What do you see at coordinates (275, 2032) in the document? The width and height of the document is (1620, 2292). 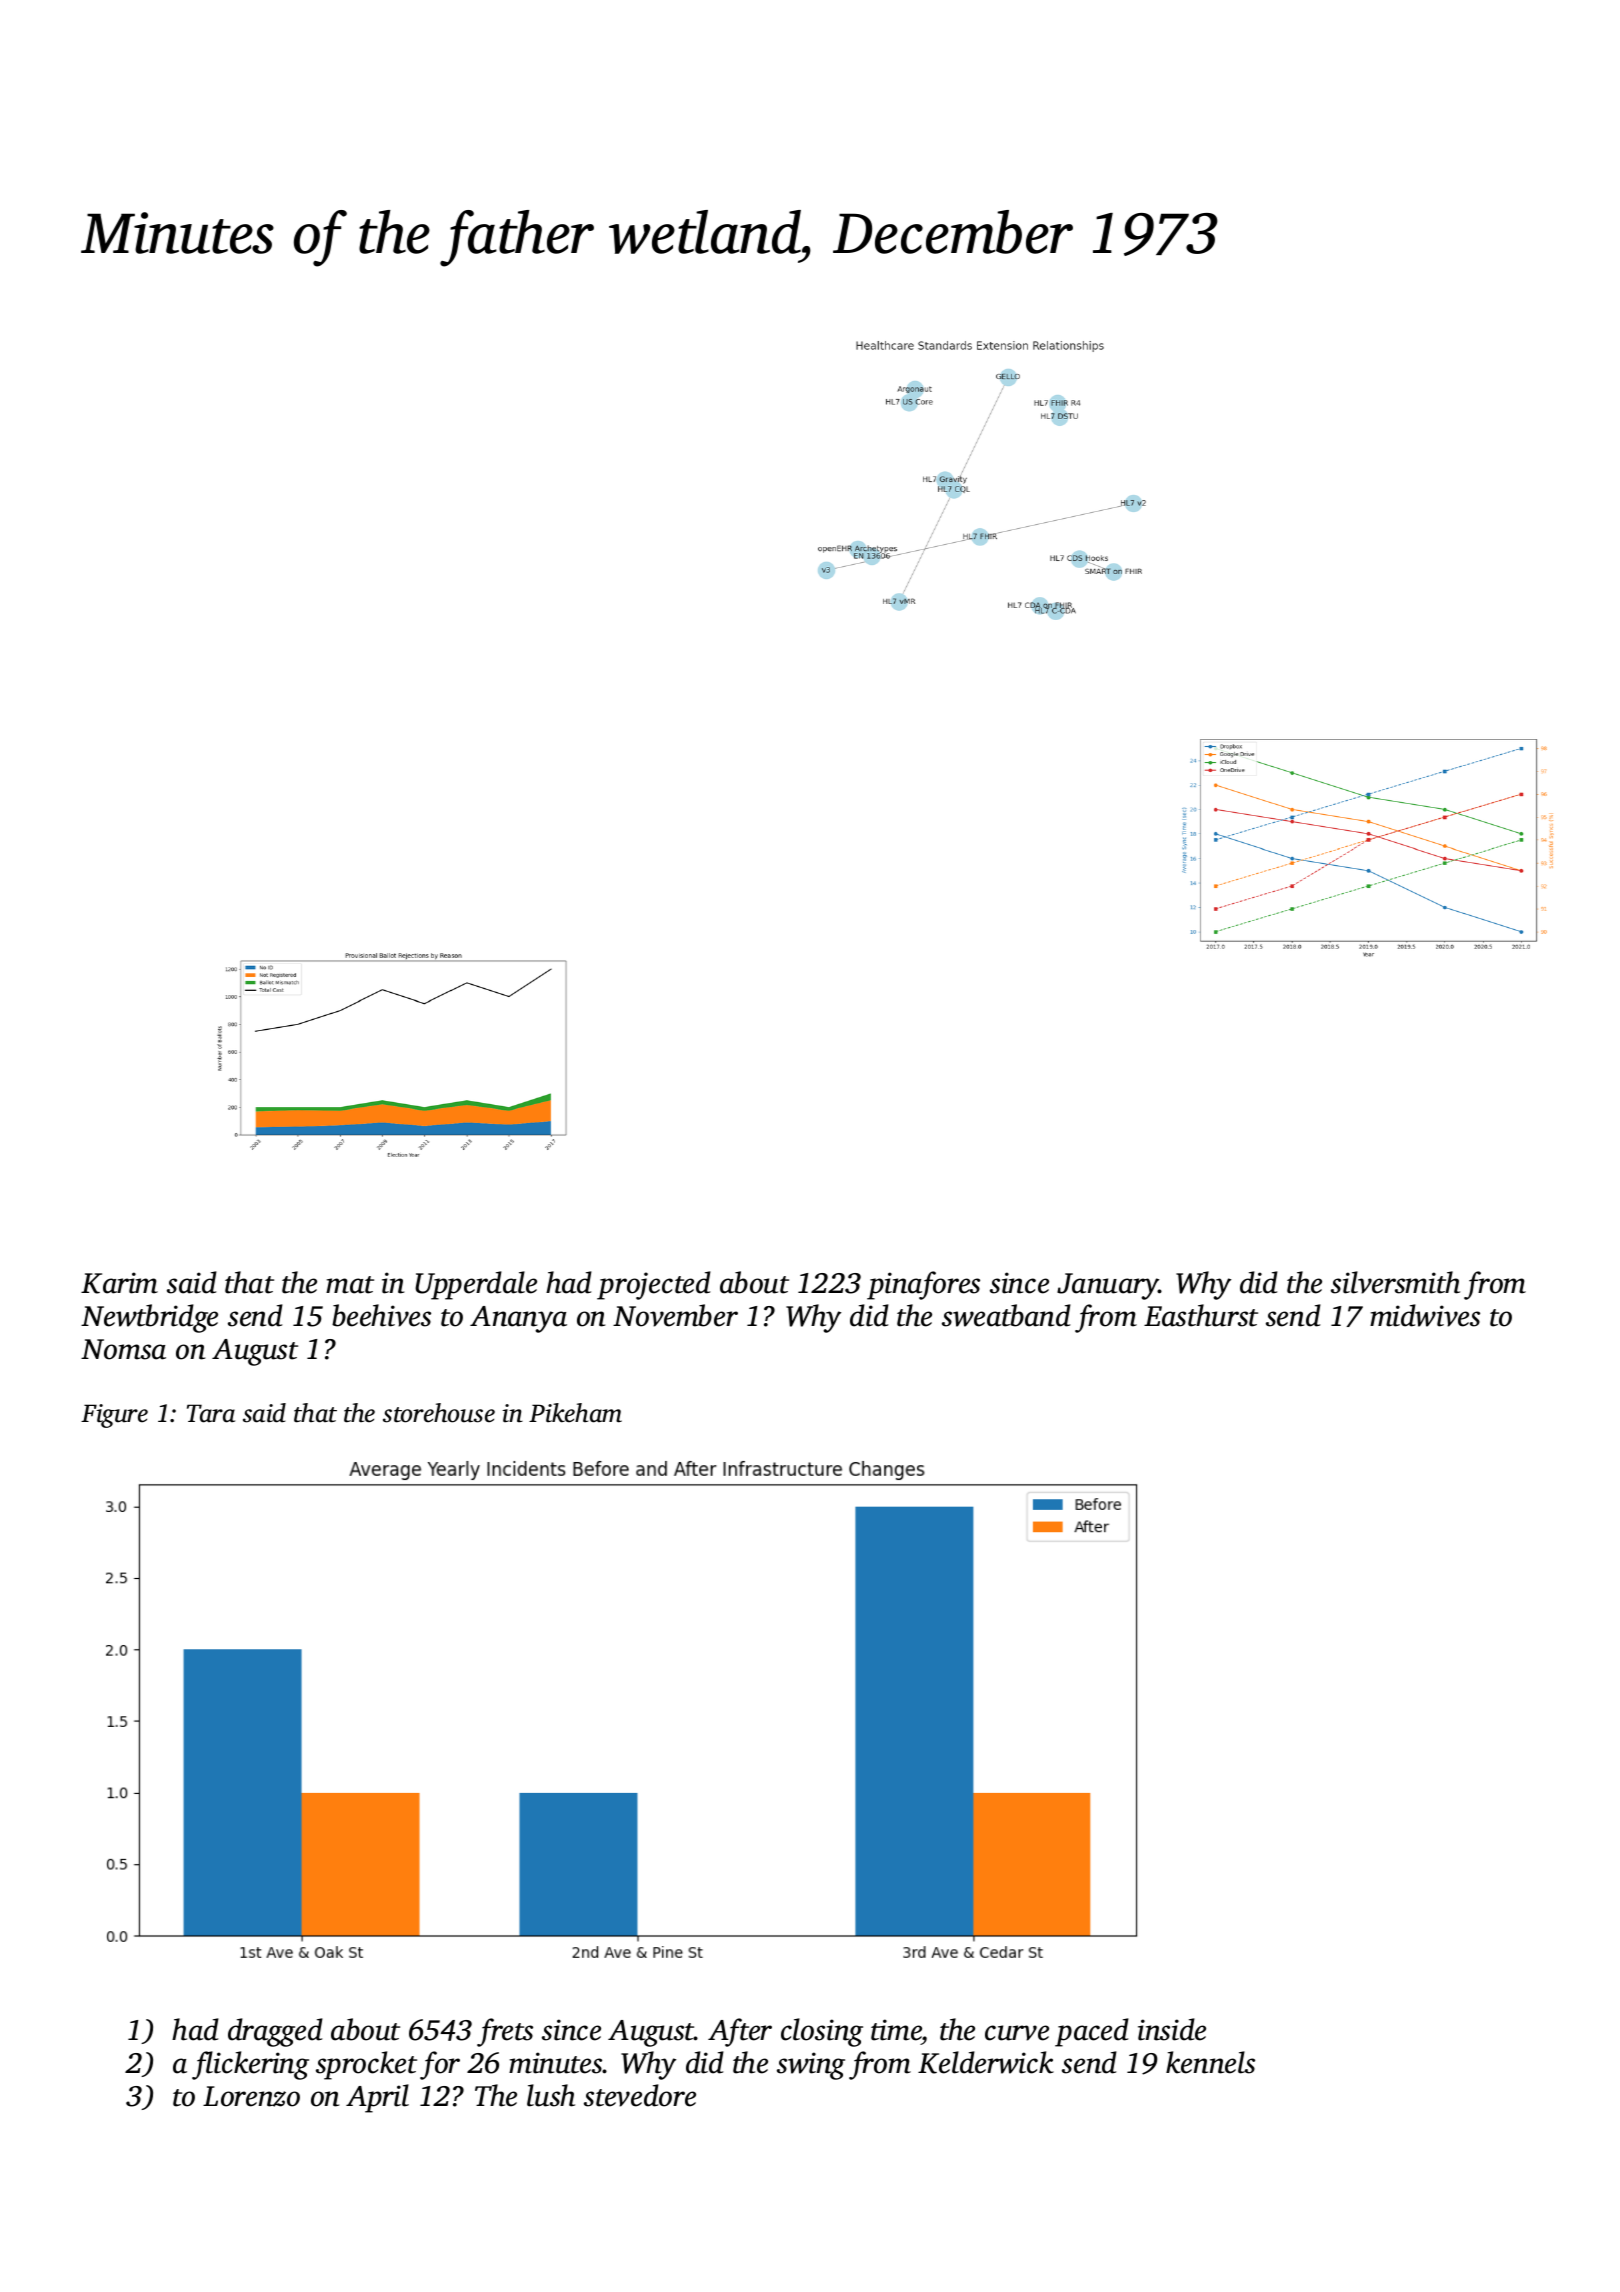 I see `dragged` at bounding box center [275, 2032].
